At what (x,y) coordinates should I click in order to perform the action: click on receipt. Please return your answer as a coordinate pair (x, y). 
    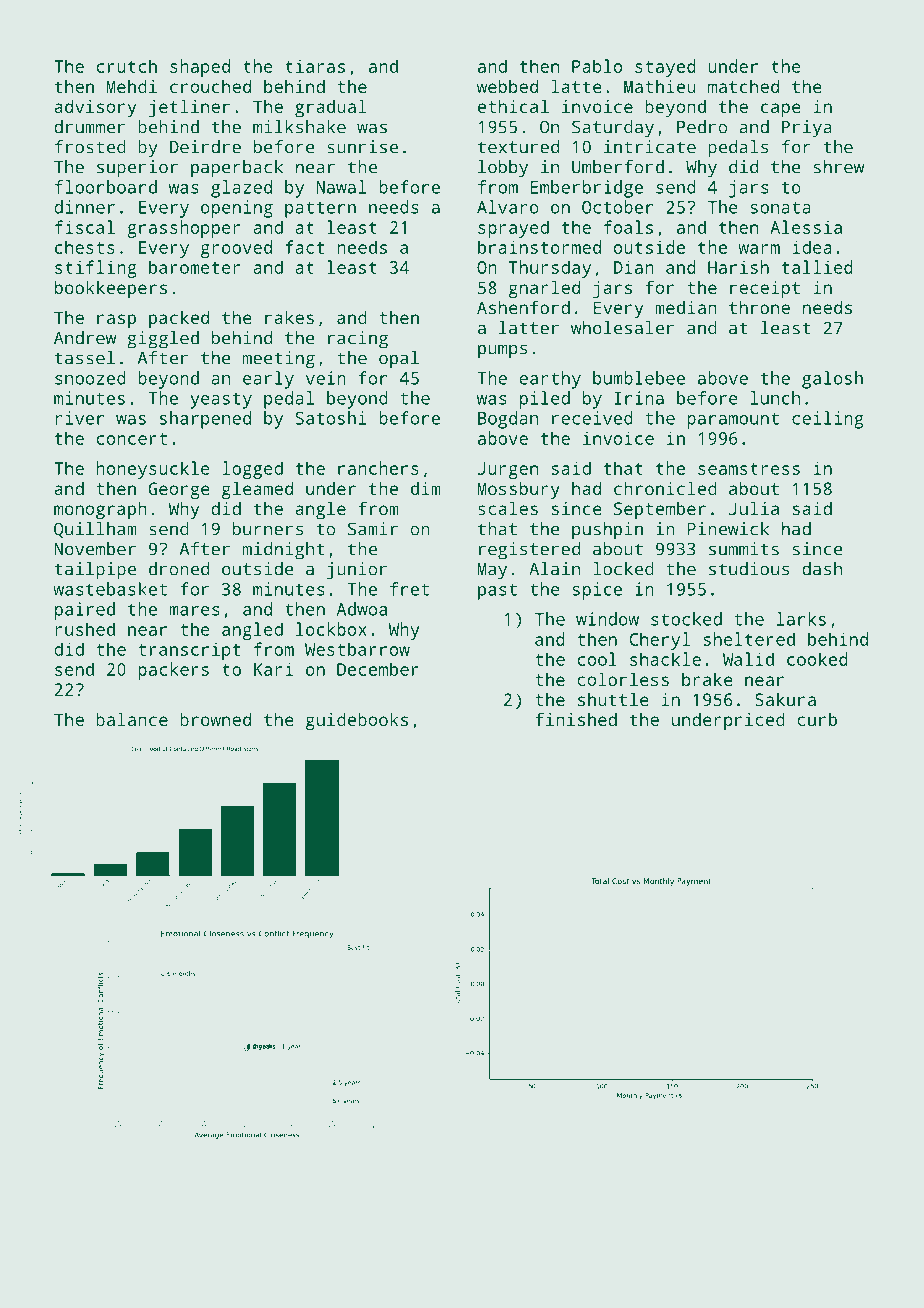
    Looking at the image, I should click on (765, 289).
